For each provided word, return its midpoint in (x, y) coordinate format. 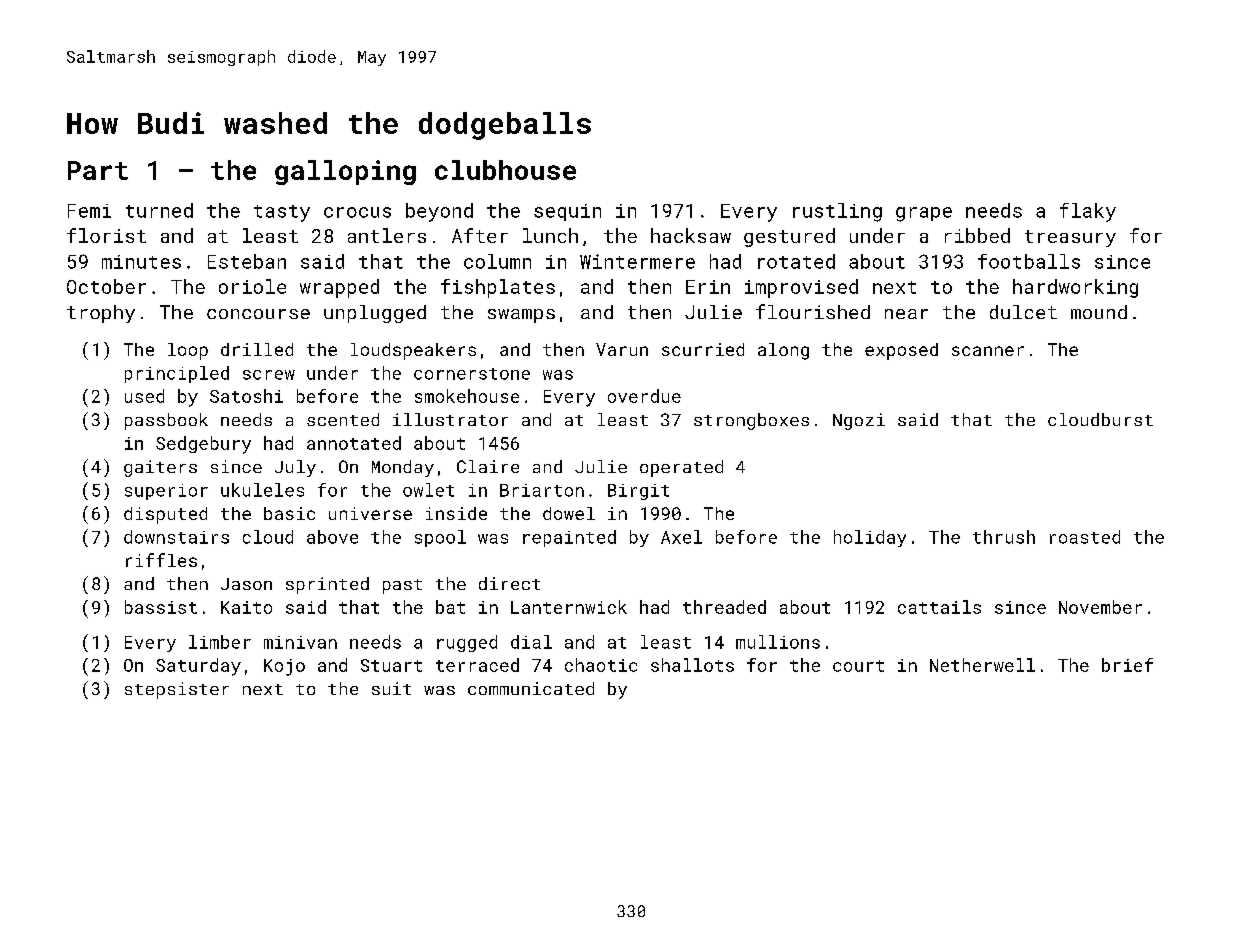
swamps (521, 316)
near (906, 314)
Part (98, 170)
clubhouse (505, 170)
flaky (1088, 212)
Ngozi (859, 421)
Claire (488, 466)
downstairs (176, 537)
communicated (531, 688)
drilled (257, 349)
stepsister (177, 690)
